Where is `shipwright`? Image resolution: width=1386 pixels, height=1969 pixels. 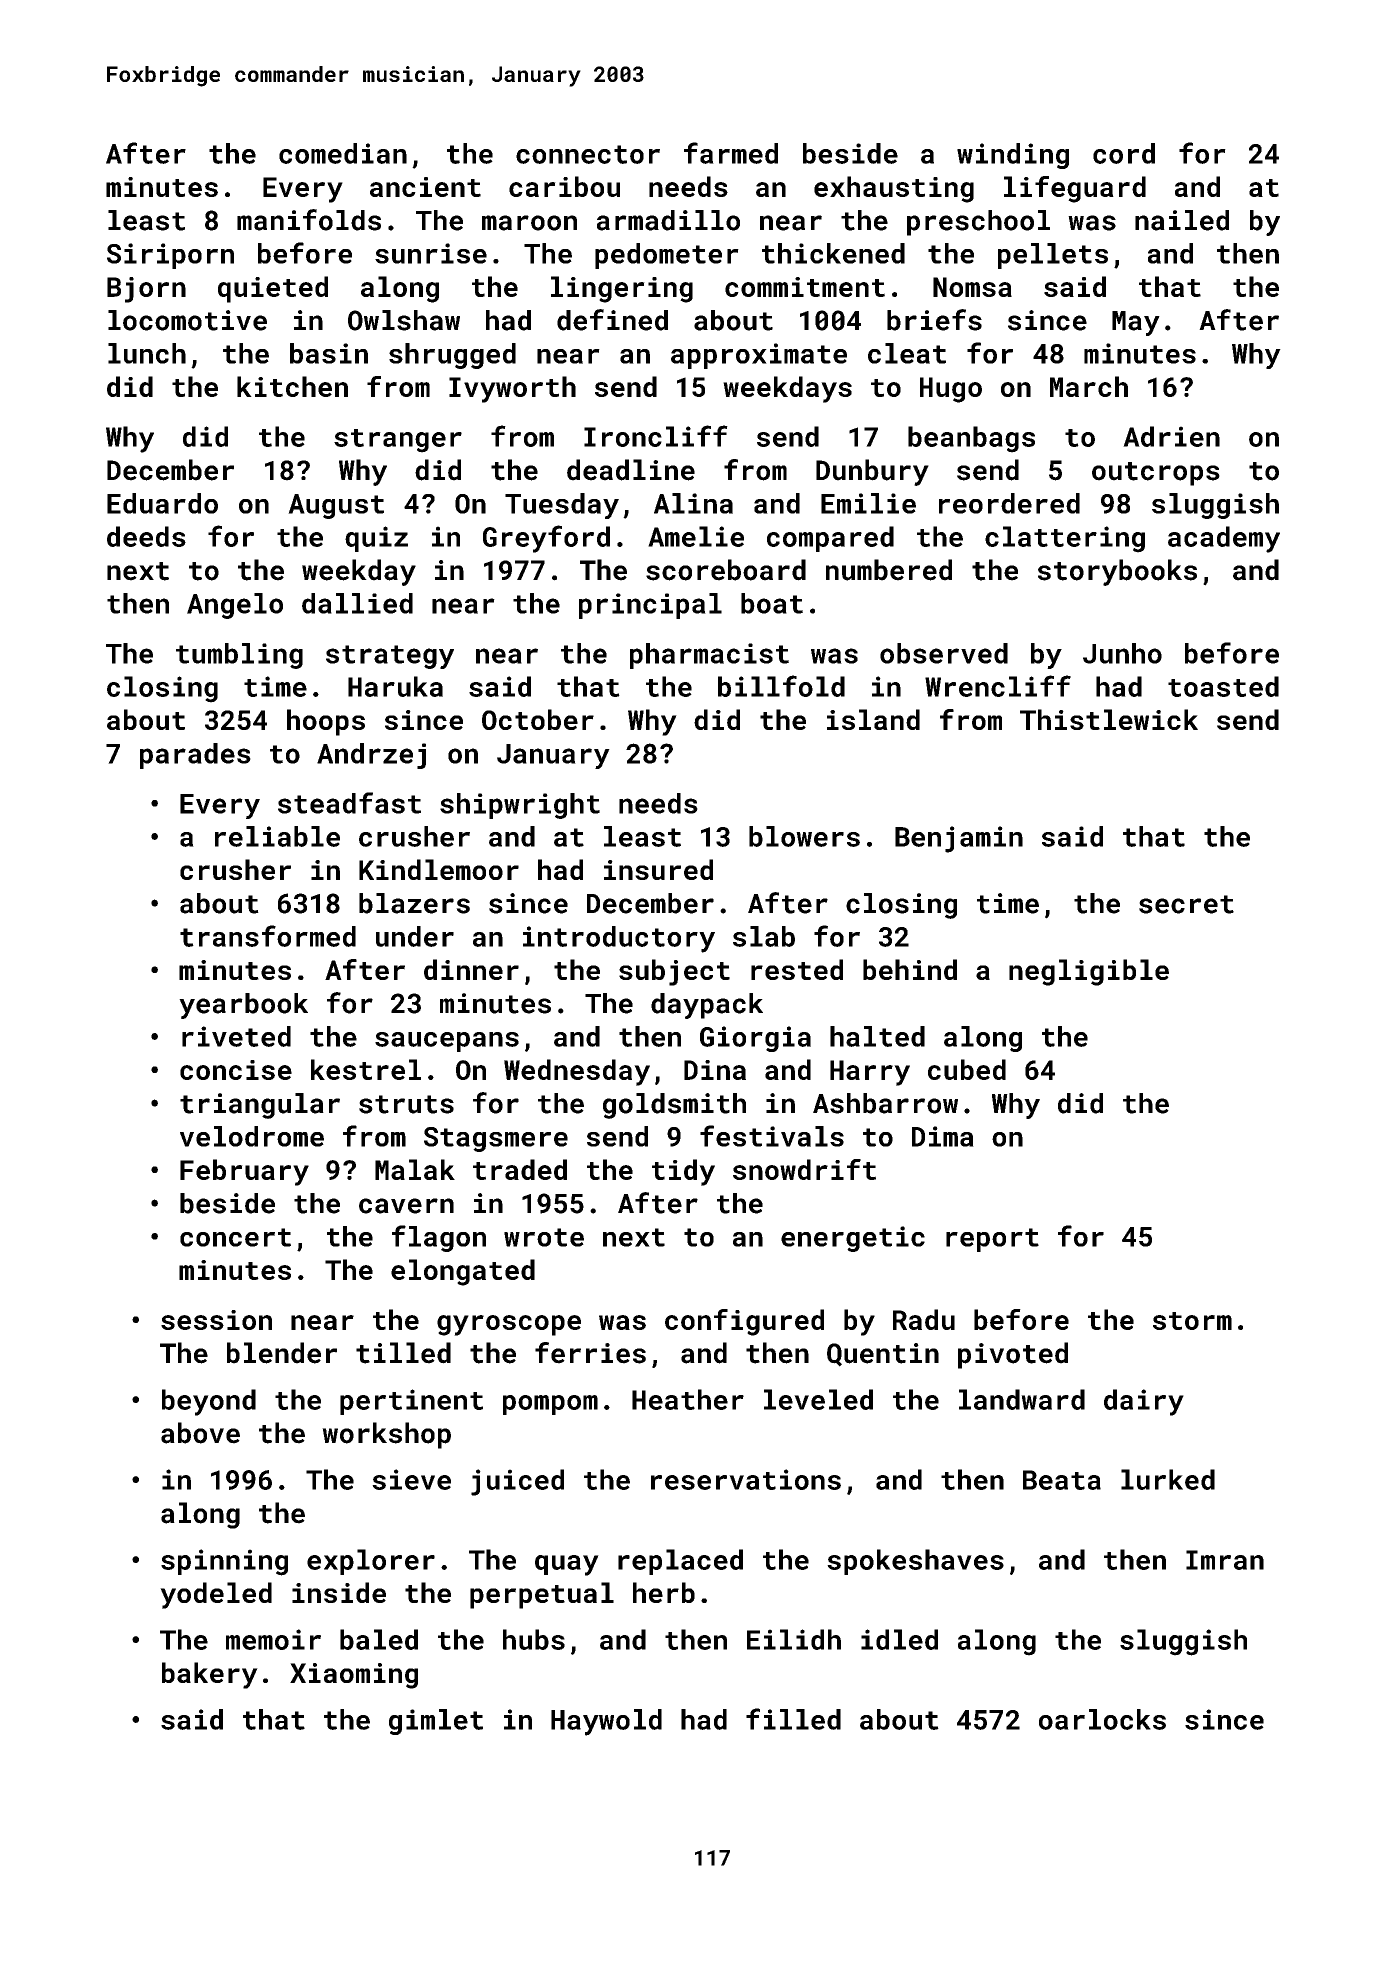
shipwright is located at coordinates (520, 806).
